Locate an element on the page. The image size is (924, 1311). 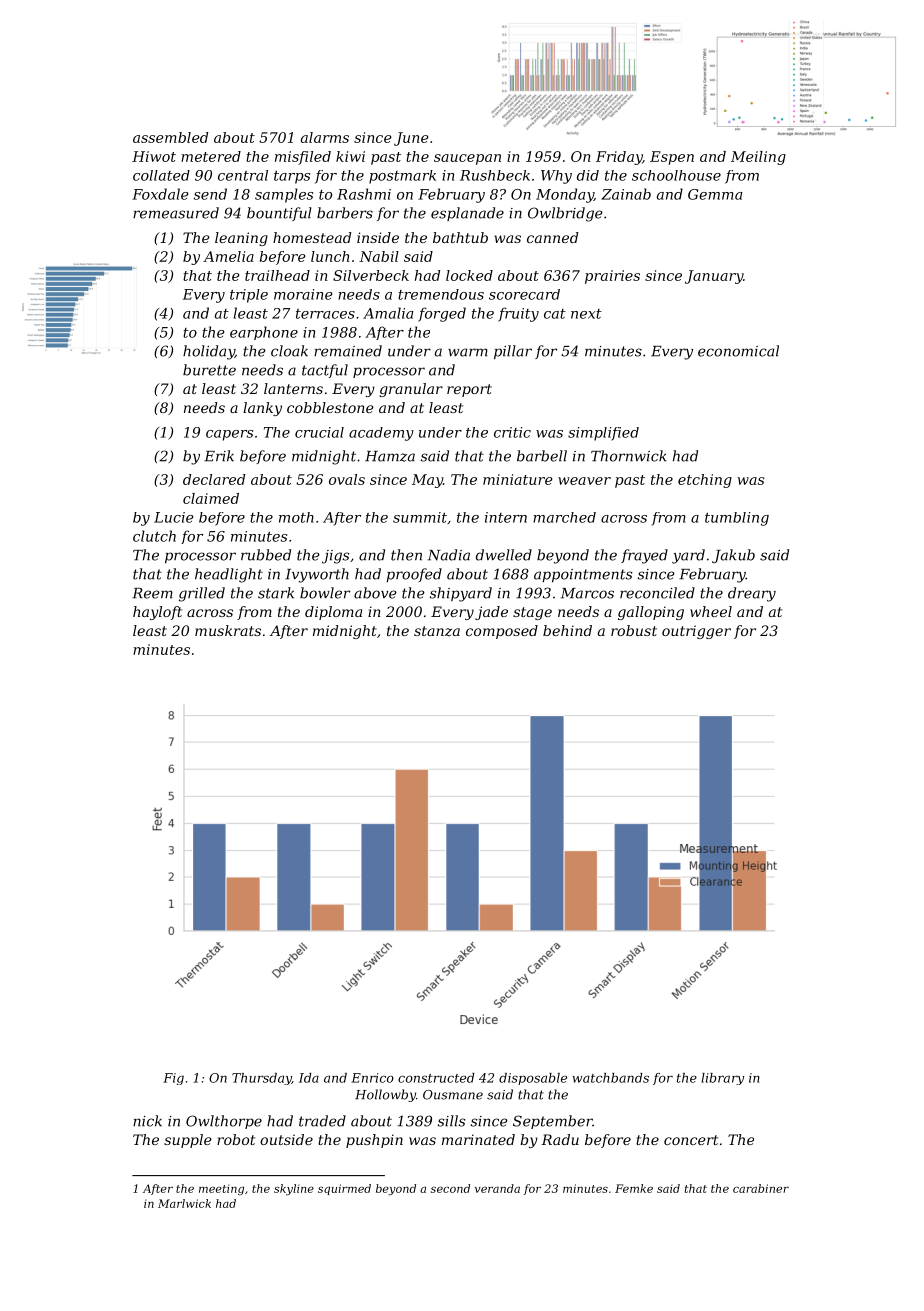
saucepan is located at coordinates (467, 159).
